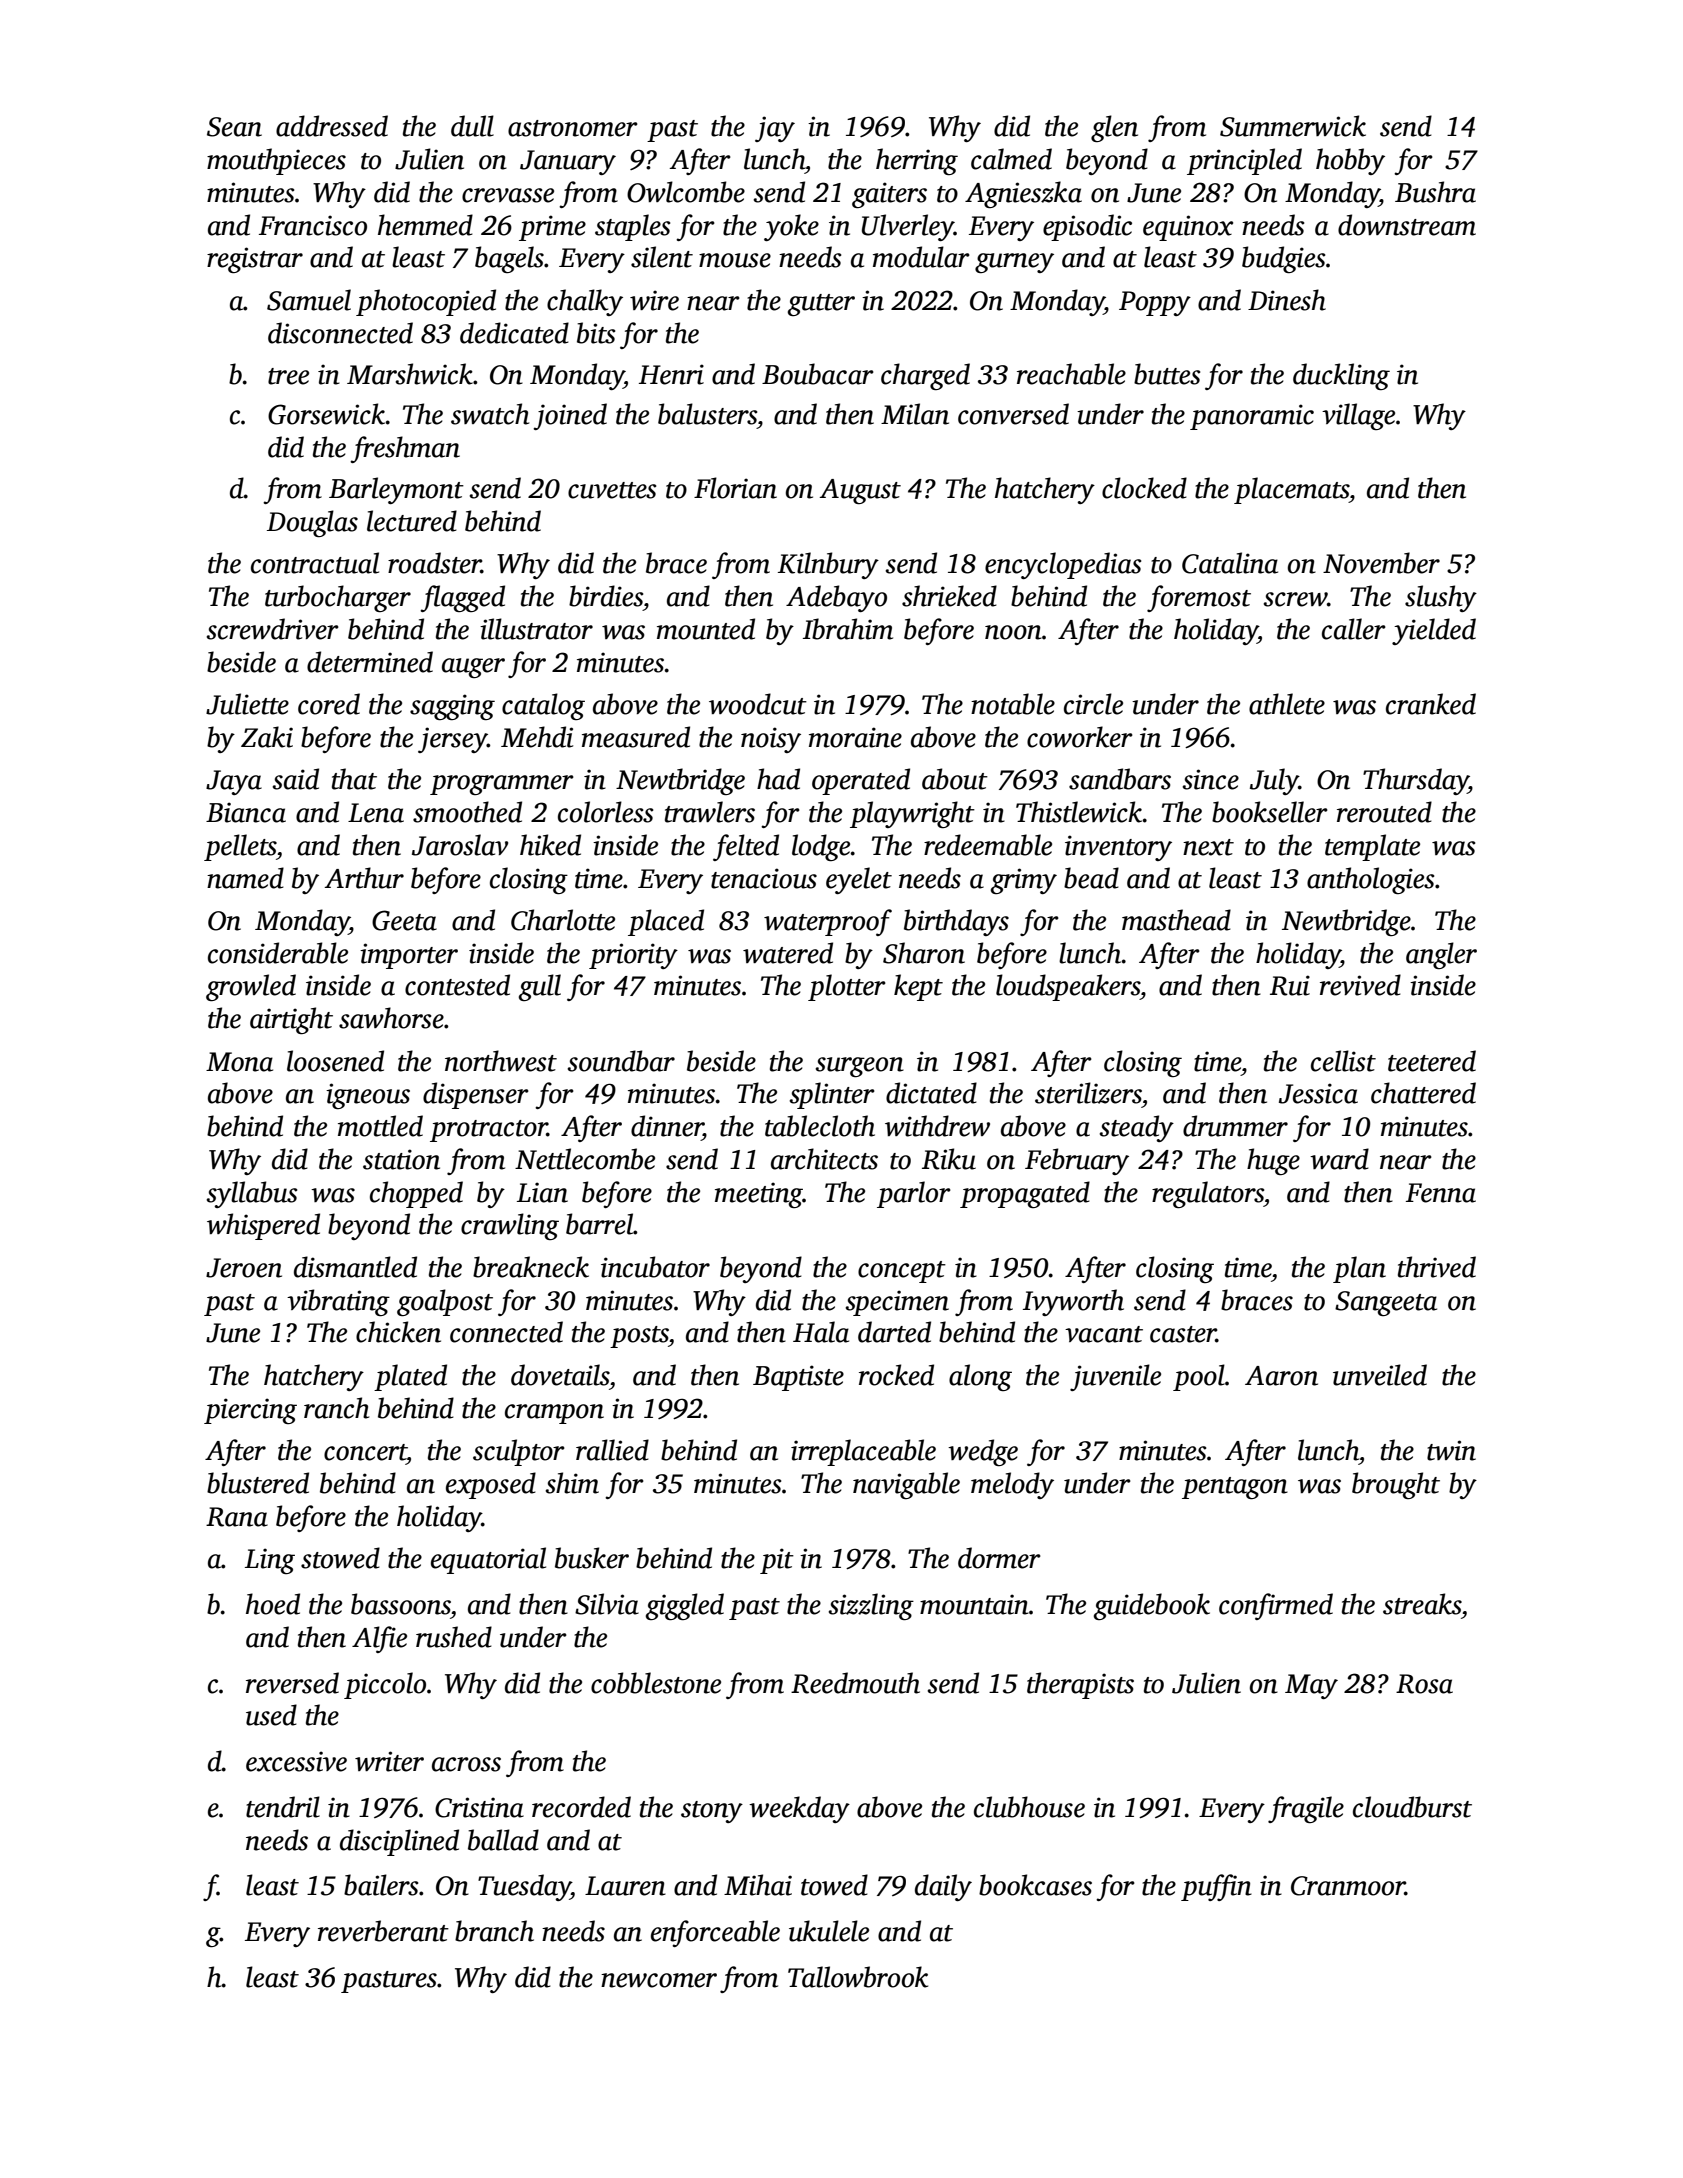 This screenshot has height=2178, width=1683. Describe the element at coordinates (1435, 192) in the screenshot. I see `Bushra` at that location.
